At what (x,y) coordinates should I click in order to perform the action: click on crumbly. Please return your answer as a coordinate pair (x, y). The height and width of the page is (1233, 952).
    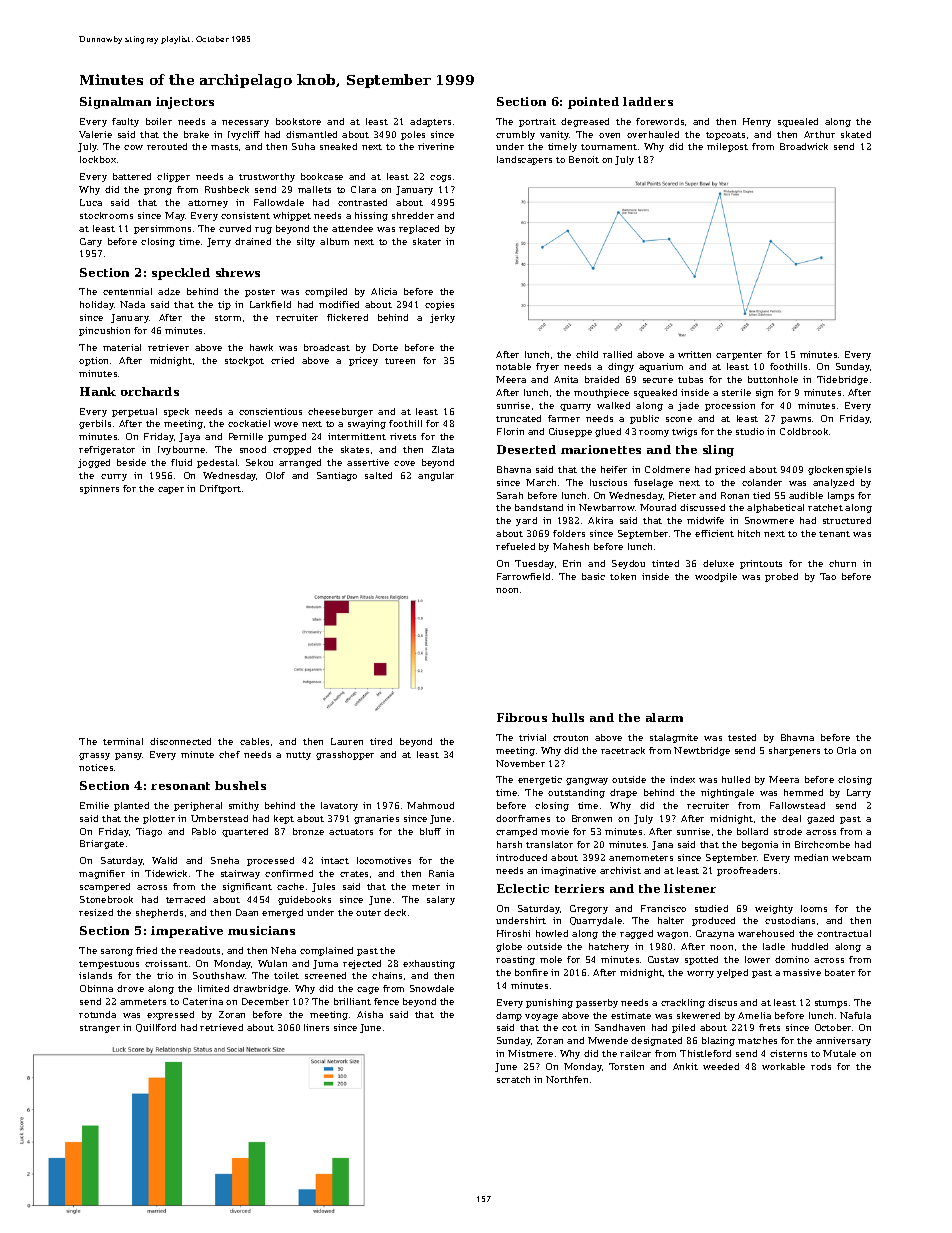
    Looking at the image, I should click on (515, 135).
